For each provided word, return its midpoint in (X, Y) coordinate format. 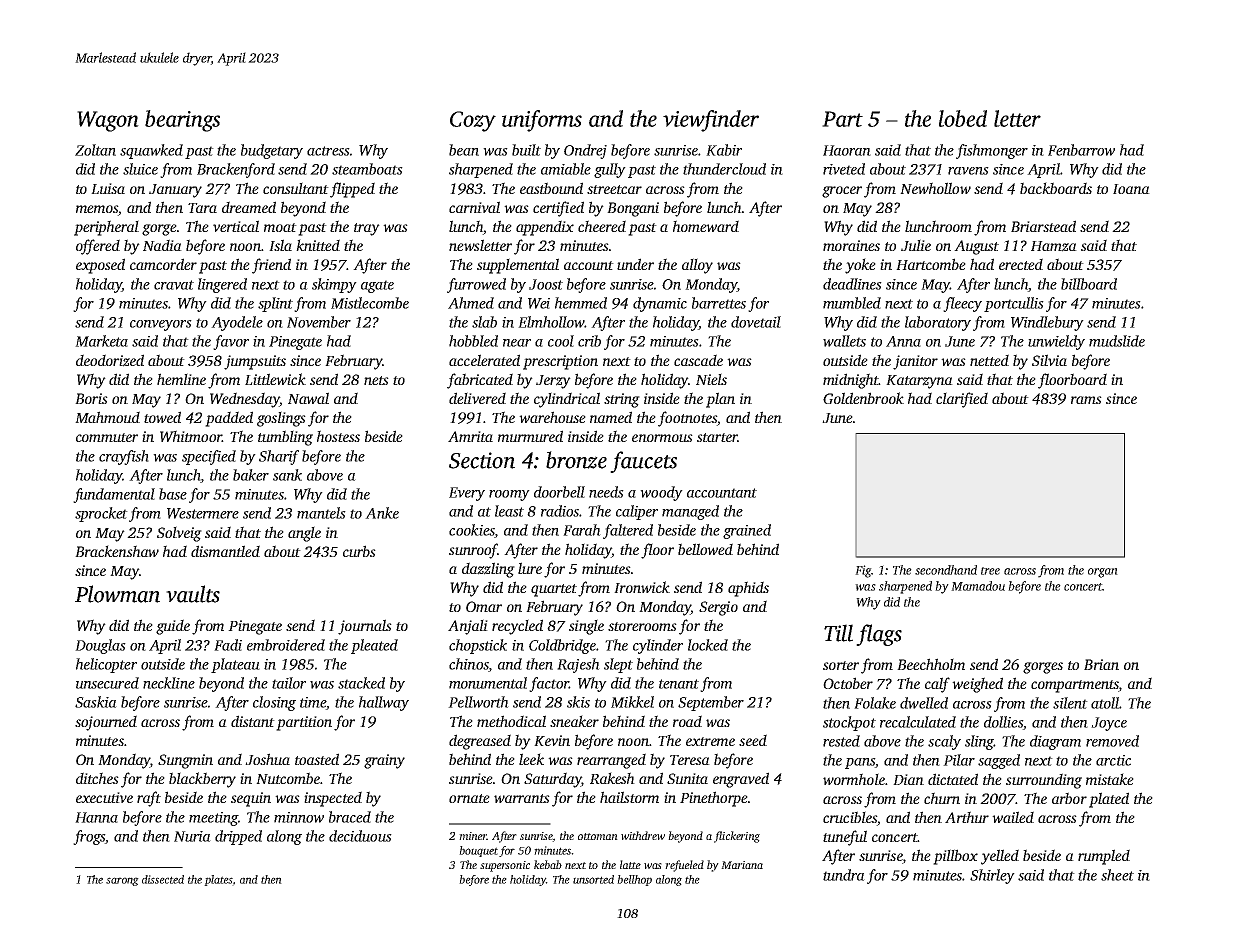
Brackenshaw (117, 551)
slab (484, 322)
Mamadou (978, 586)
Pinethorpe (714, 799)
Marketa (101, 341)
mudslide (1117, 341)
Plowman (117, 594)
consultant (296, 188)
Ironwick (642, 587)
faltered (628, 531)
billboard (1089, 284)
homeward (706, 226)
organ (1103, 573)
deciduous (360, 836)
